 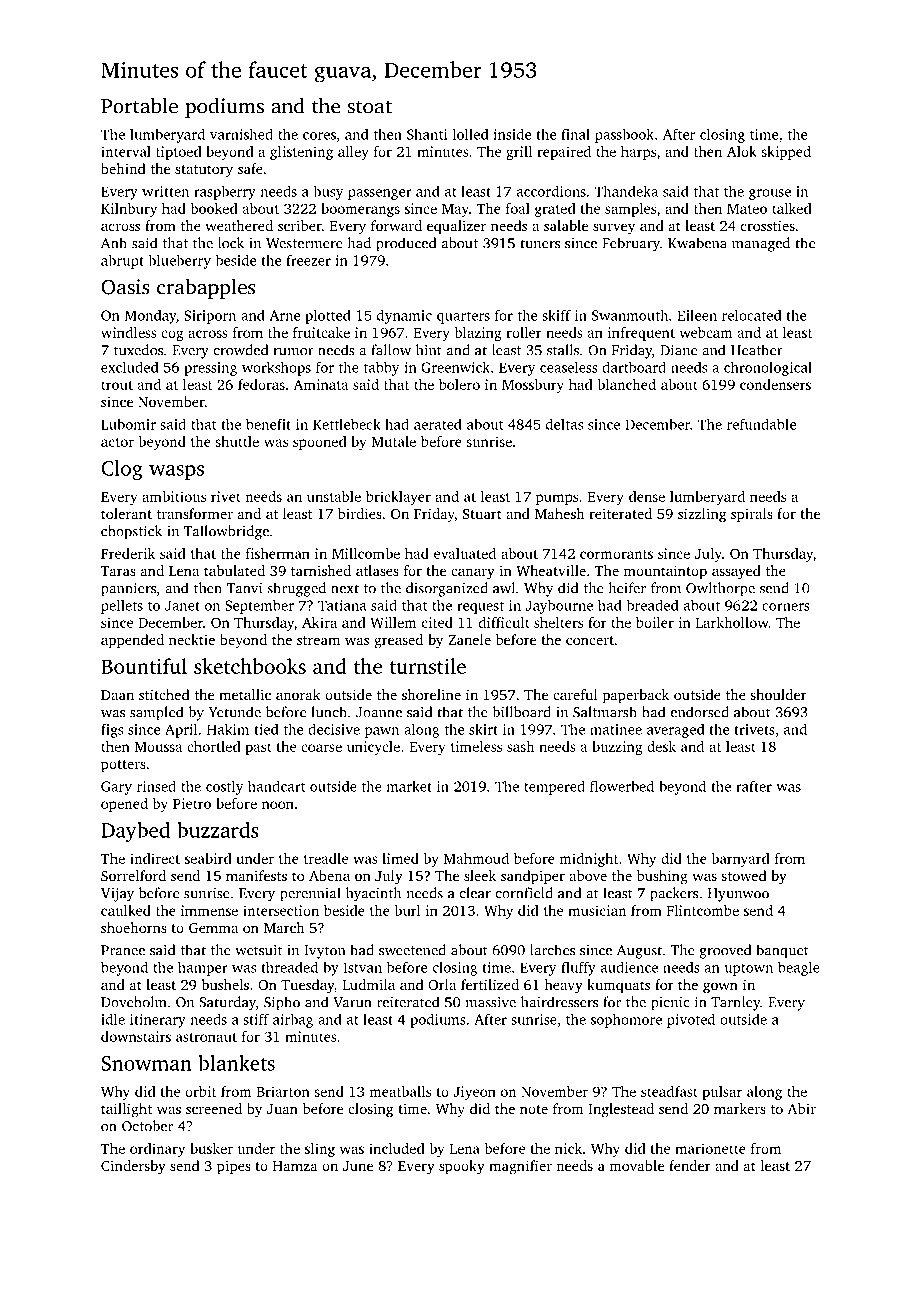 I want to click on trout, so click(x=117, y=385).
